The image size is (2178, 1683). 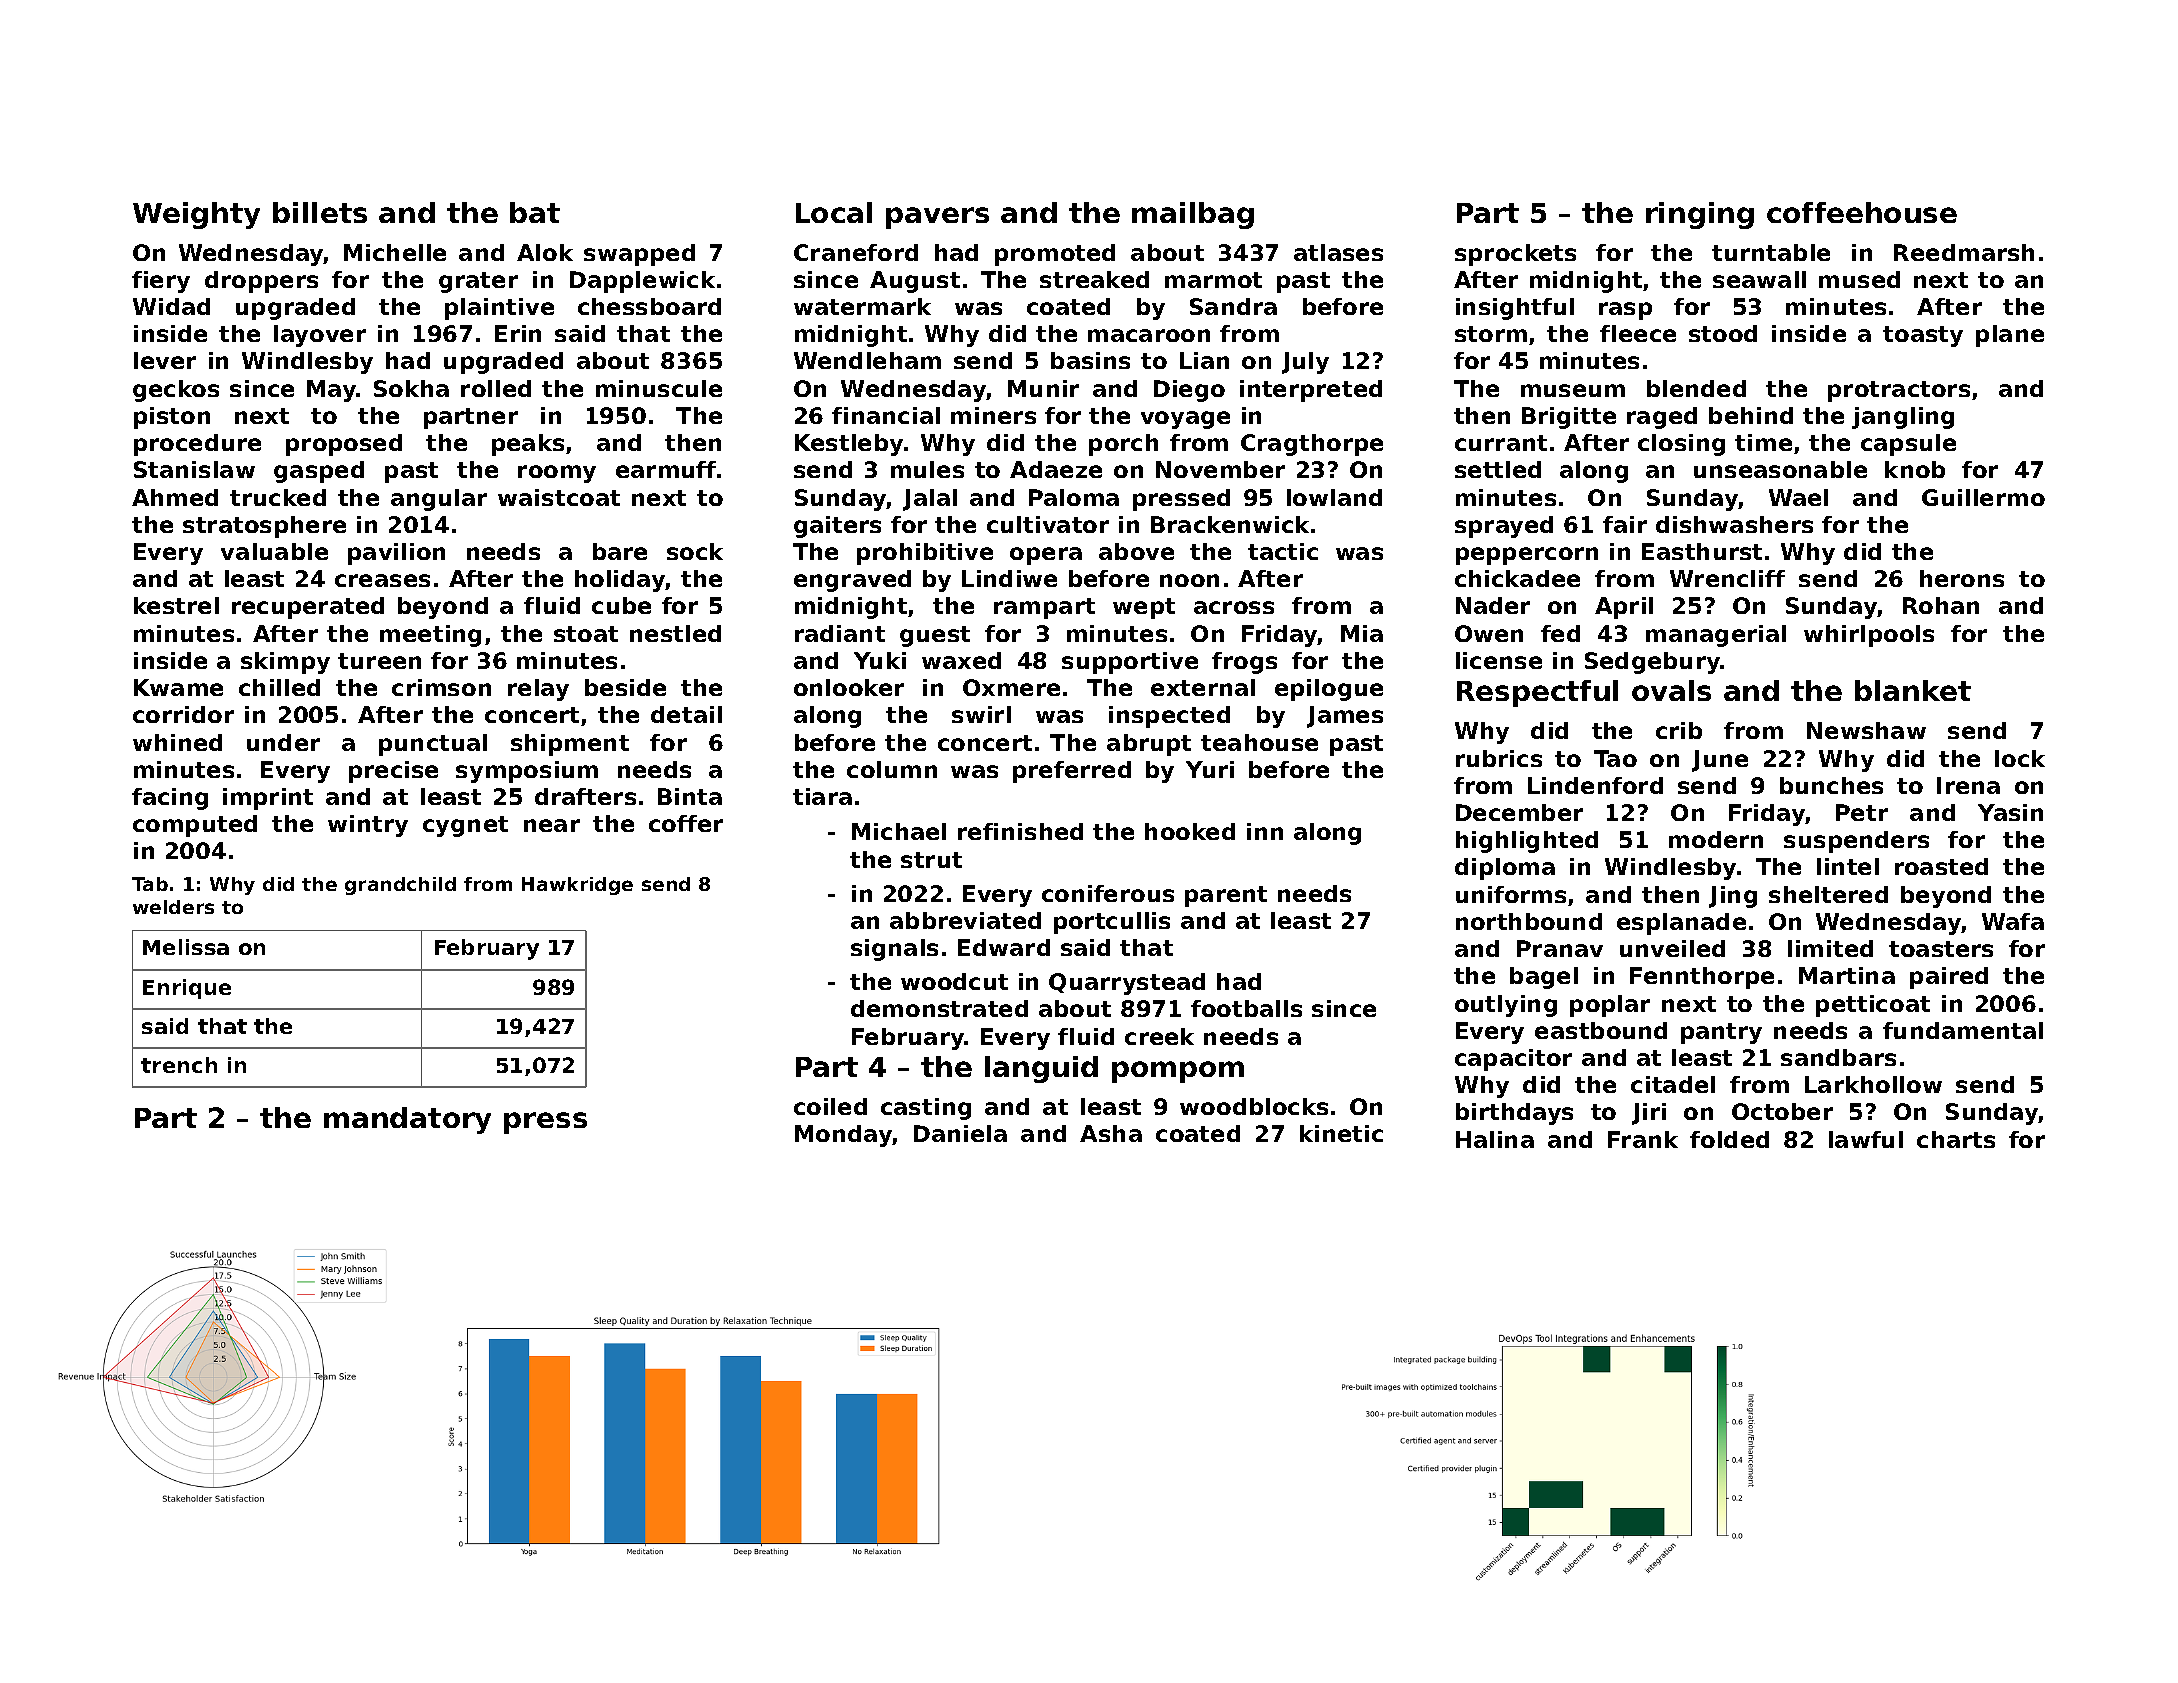 What do you see at coordinates (862, 306) in the screenshot?
I see `watermark` at bounding box center [862, 306].
